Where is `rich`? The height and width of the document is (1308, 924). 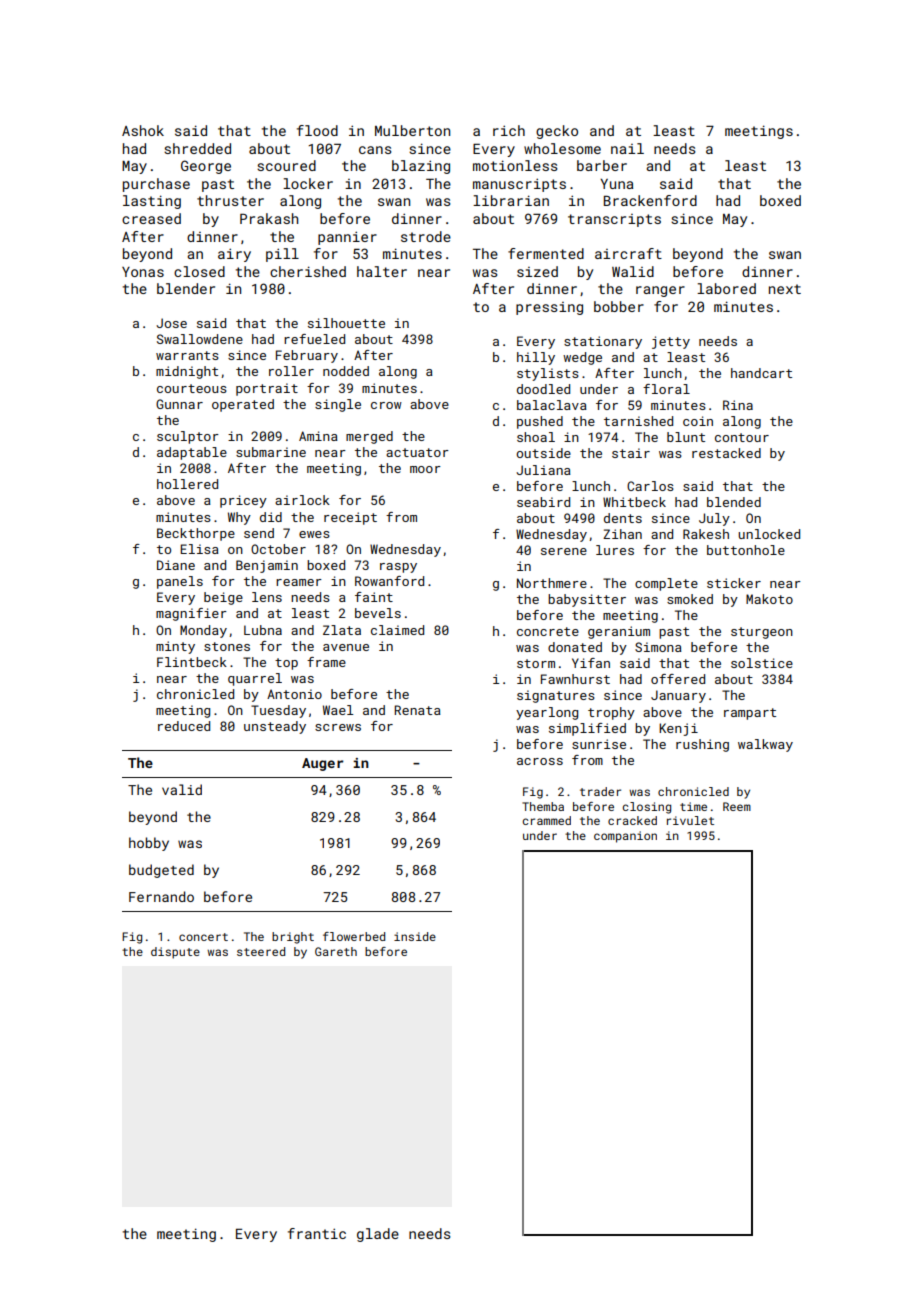 rich is located at coordinates (509, 130).
